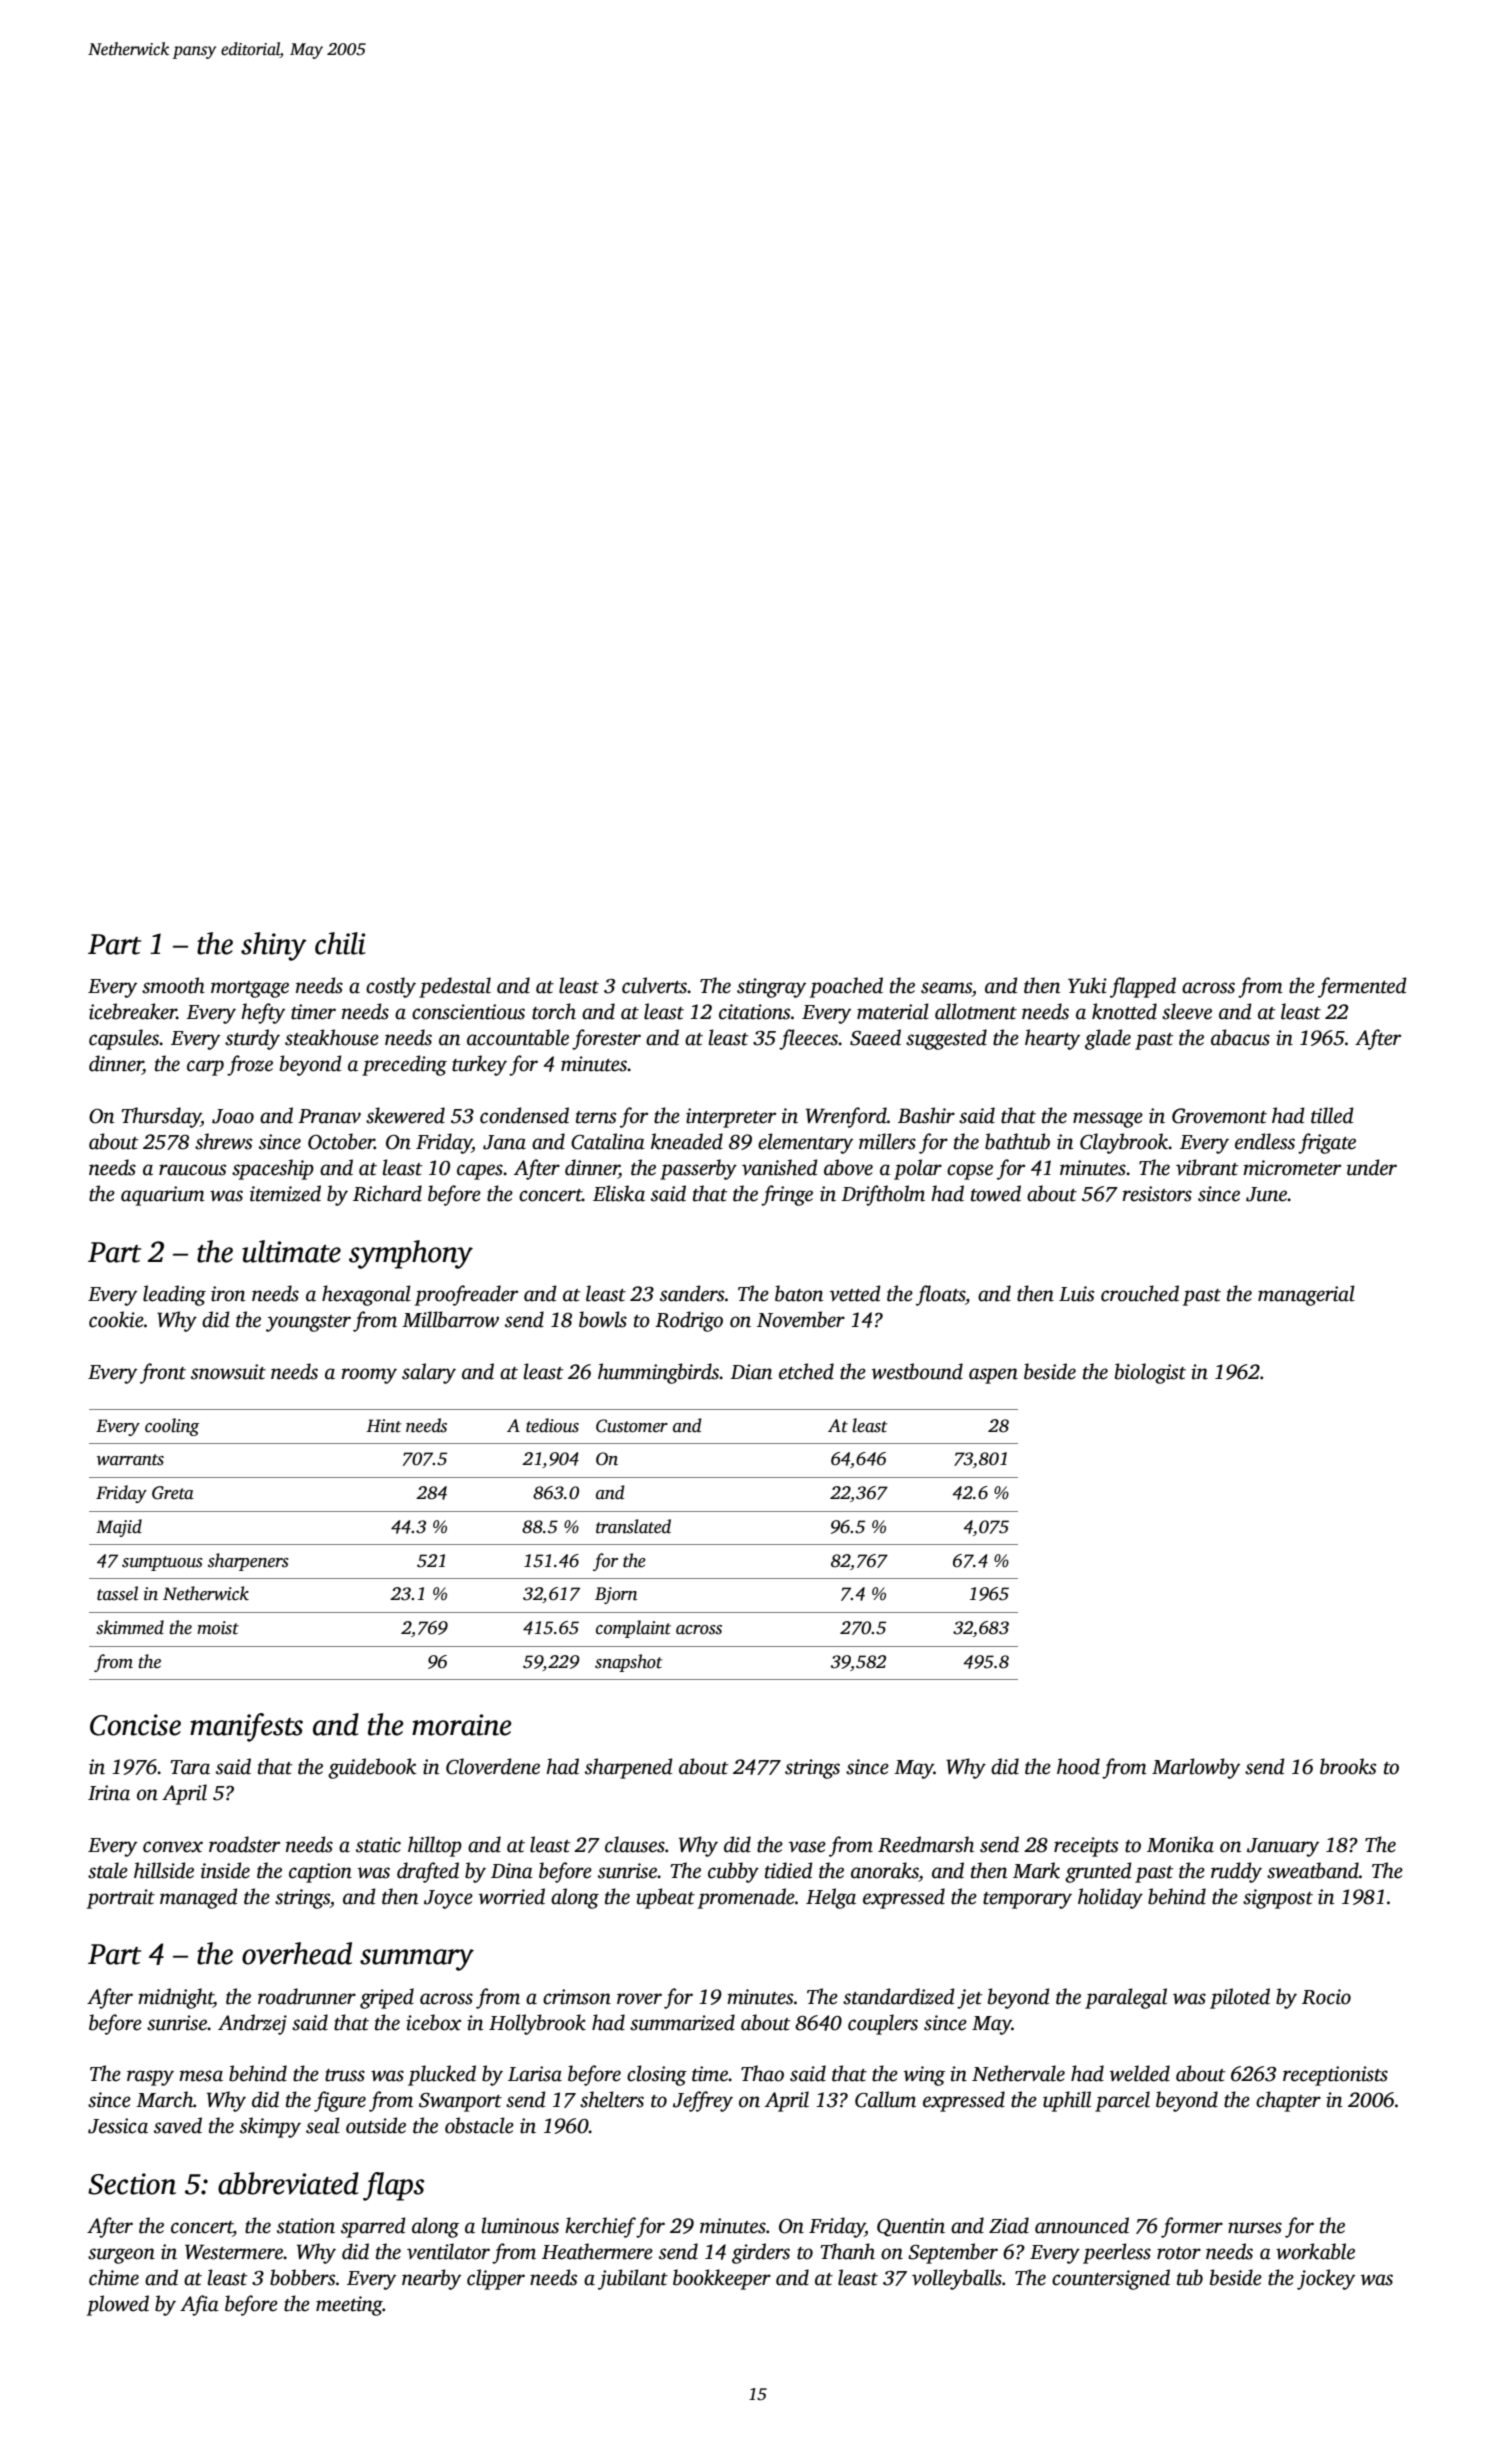 This screenshot has width=1496, height=2464. I want to click on fleeces, so click(808, 1039).
